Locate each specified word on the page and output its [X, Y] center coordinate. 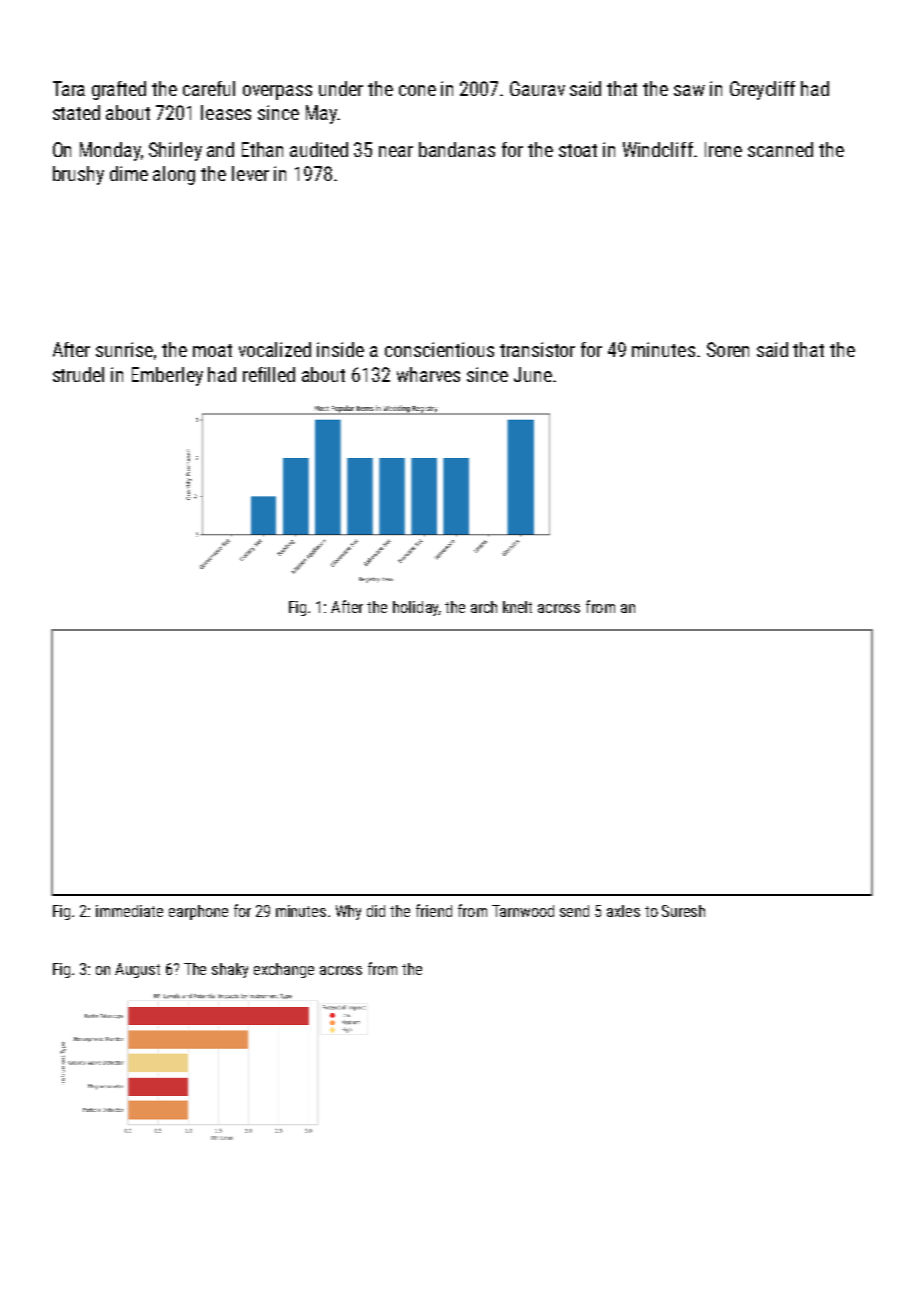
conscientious [439, 349]
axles [623, 911]
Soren [728, 349]
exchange [284, 970]
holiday [416, 608]
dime [129, 173]
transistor [537, 349]
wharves [428, 374]
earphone [198, 912]
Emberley [167, 376]
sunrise [124, 349]
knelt [517, 607]
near [396, 151]
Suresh [683, 911]
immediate [129, 911]
